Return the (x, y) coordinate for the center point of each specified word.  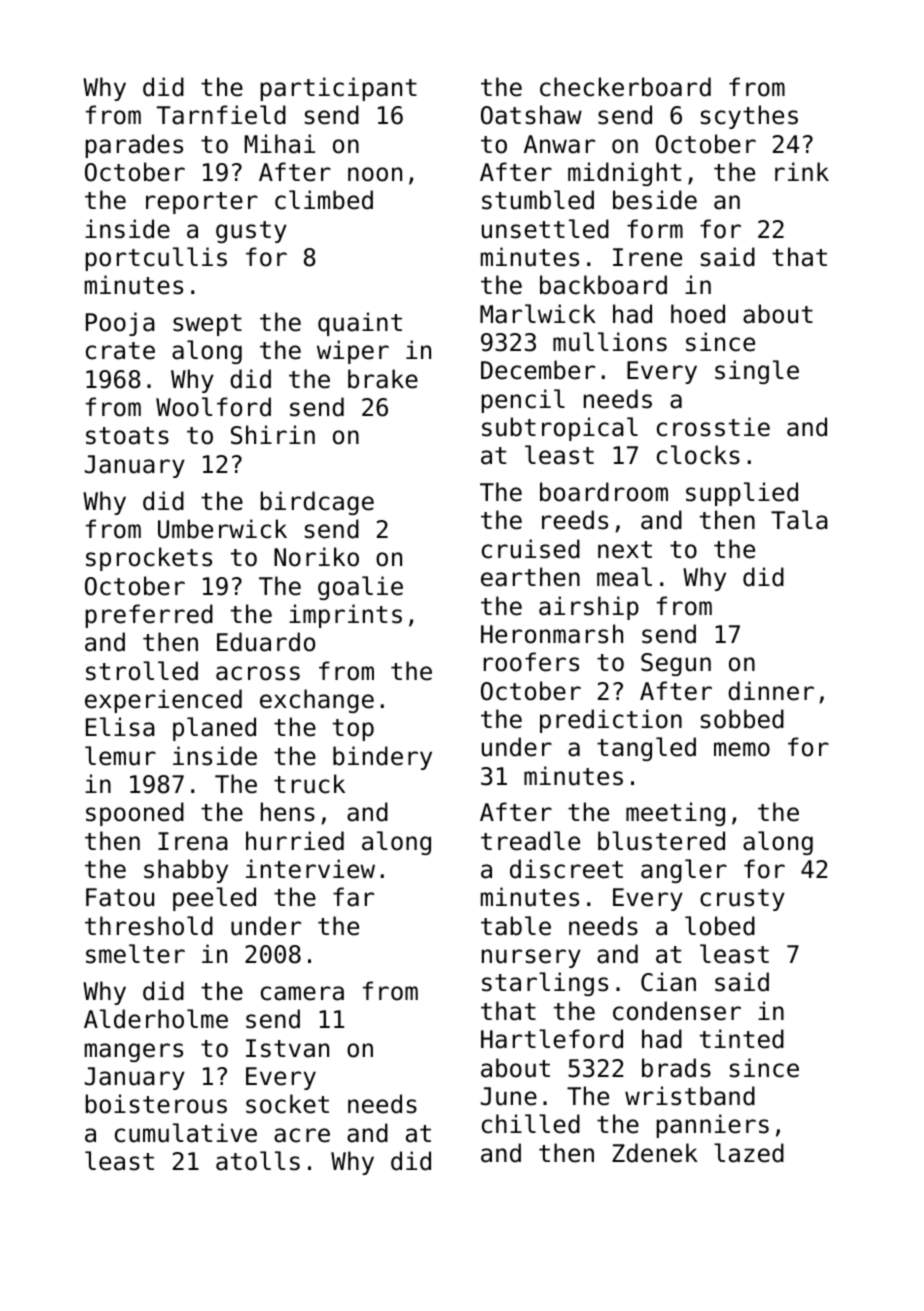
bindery (382, 758)
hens (288, 812)
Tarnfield (221, 115)
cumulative (186, 1133)
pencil (523, 401)
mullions (610, 342)
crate (120, 351)
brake (383, 379)
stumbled (538, 200)
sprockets (149, 559)
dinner (771, 691)
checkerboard (625, 87)
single (757, 372)
